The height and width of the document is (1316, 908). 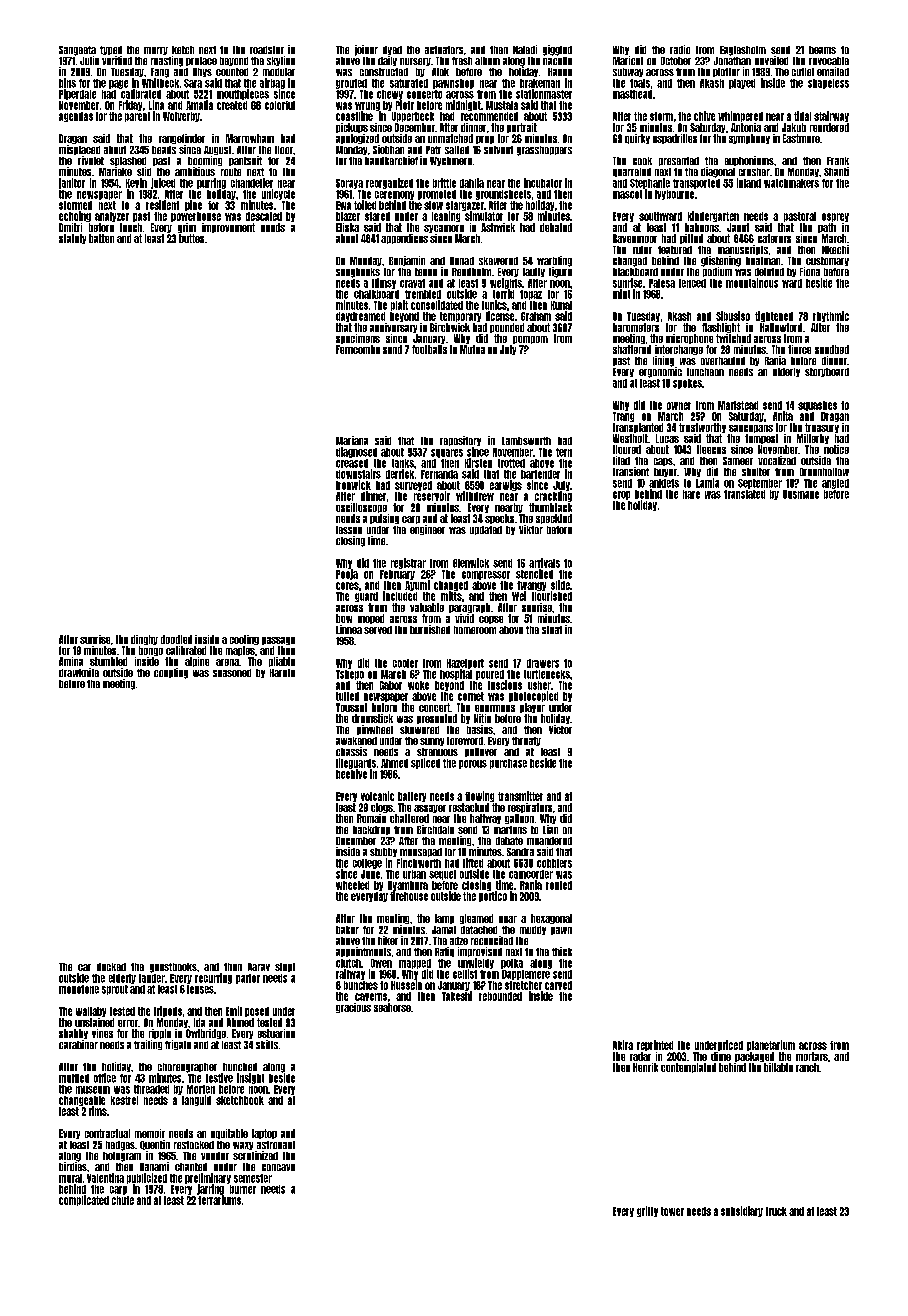 I want to click on actuators, so click(x=444, y=50).
